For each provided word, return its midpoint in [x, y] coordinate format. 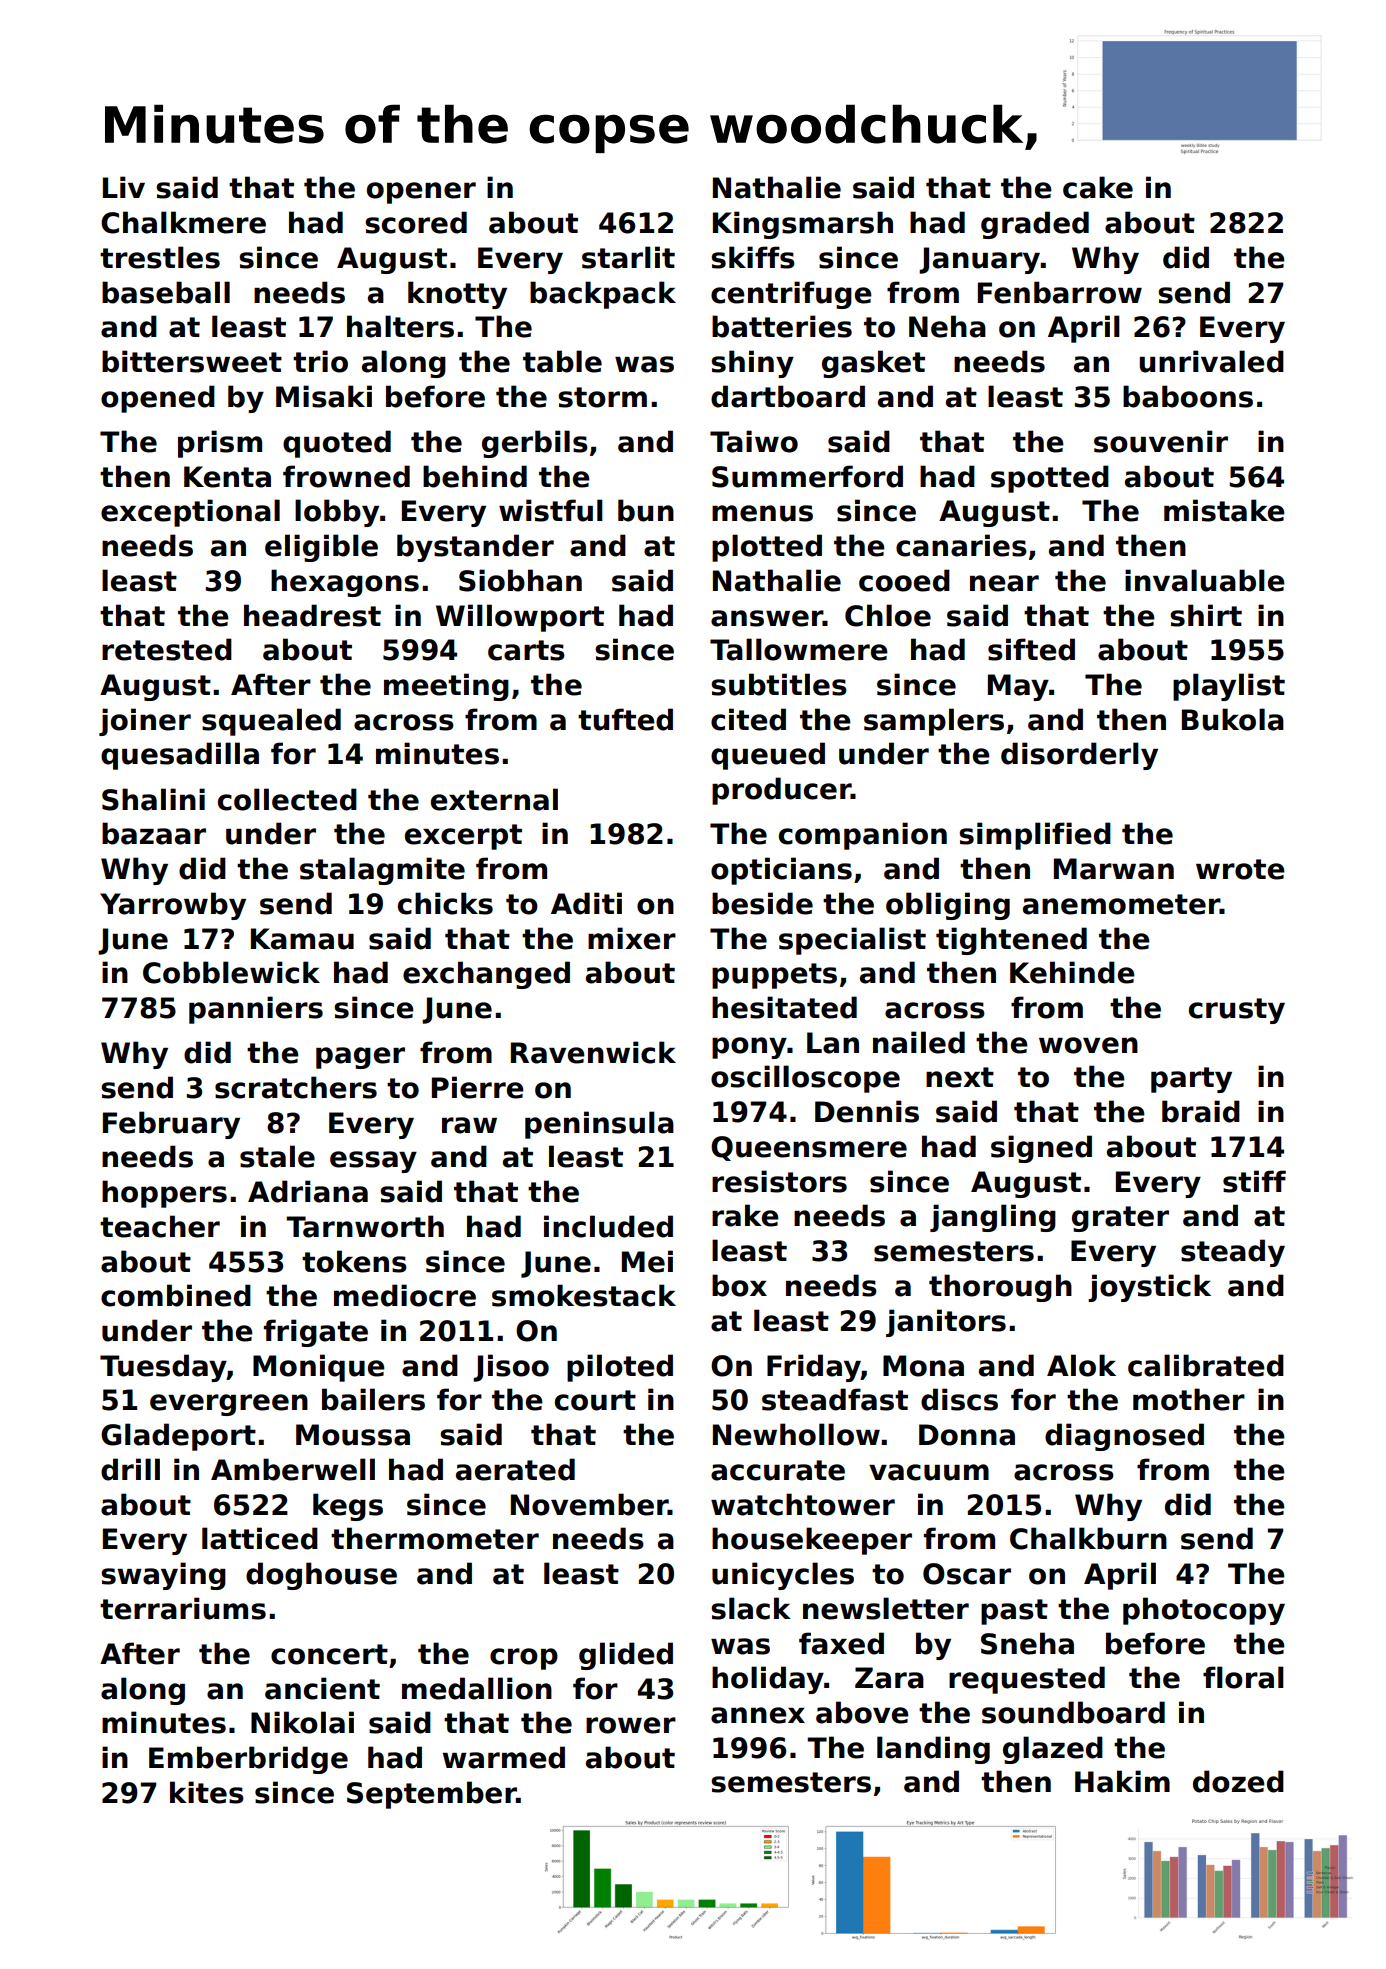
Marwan [1114, 869]
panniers [256, 1010]
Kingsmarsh [803, 225]
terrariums [183, 1608]
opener [421, 193]
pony [749, 1048]
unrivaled [1211, 361]
